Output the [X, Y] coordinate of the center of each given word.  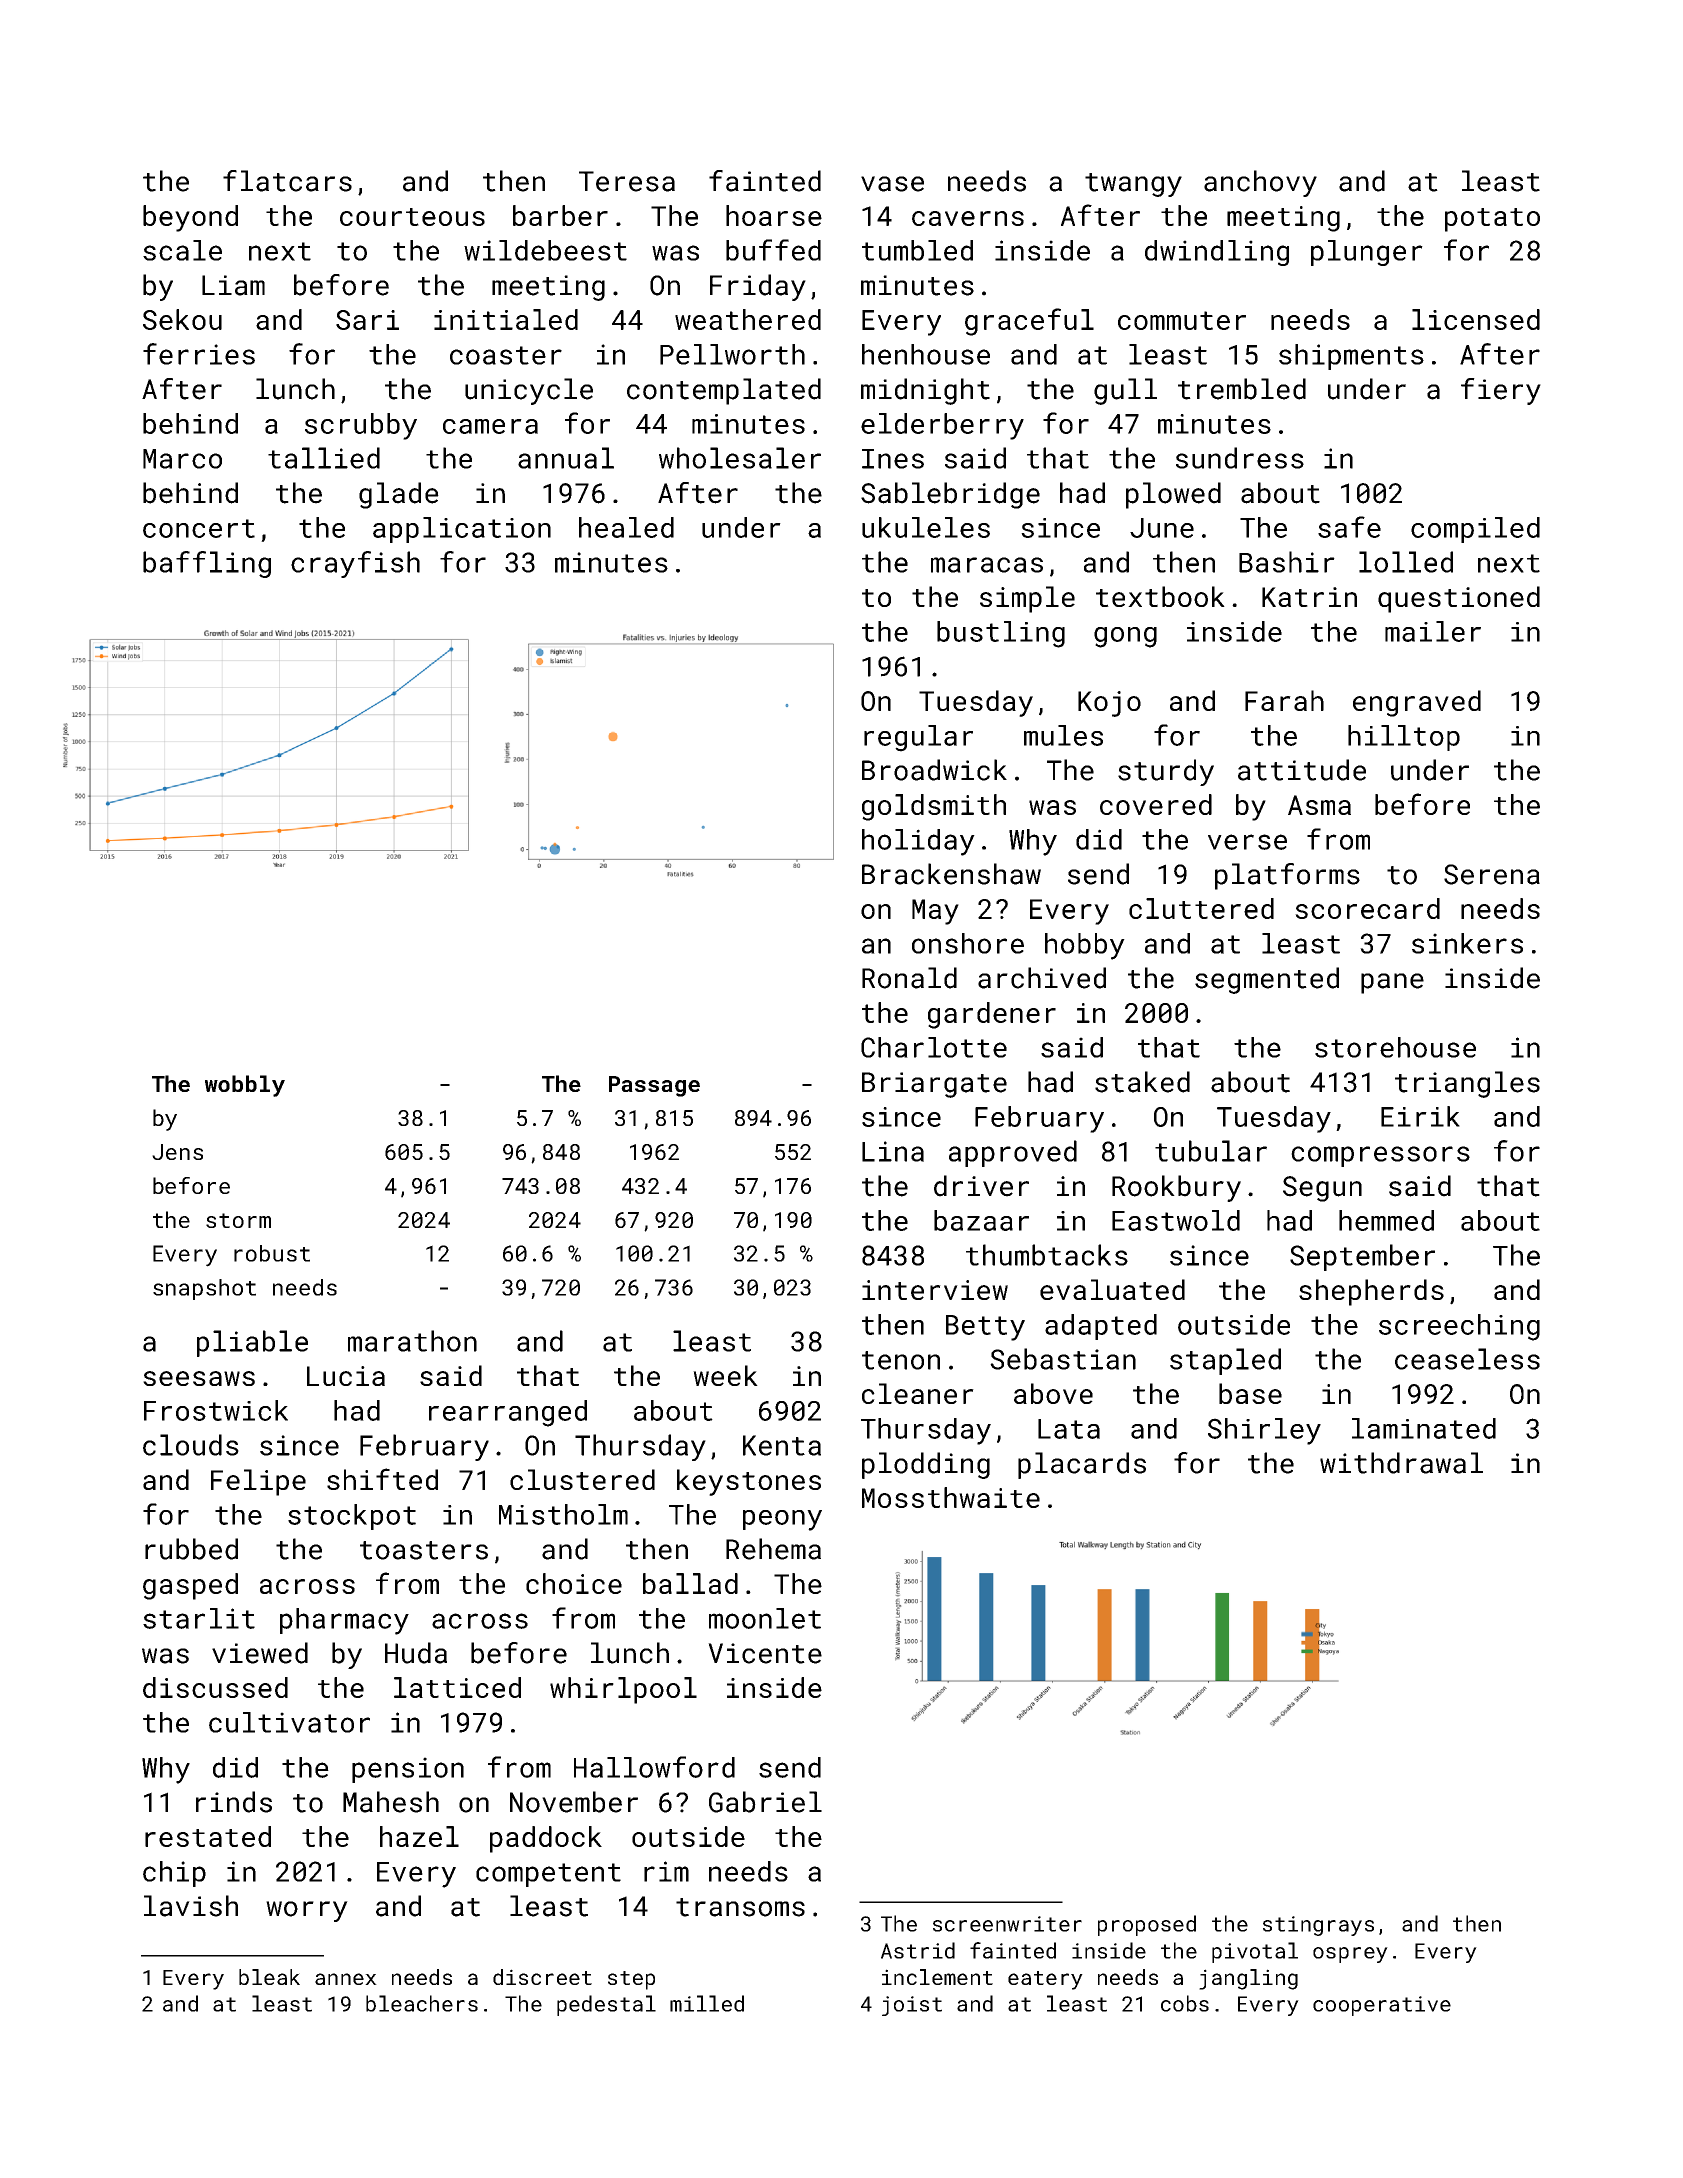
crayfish [355, 564]
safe [1349, 527]
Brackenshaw [951, 874]
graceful [1029, 322]
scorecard [1367, 908]
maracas [987, 565]
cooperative [1382, 2006]
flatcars [287, 181]
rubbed [191, 1549]
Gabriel [765, 1802]
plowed [1173, 495]
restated [208, 1836]
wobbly [245, 1086]
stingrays [1318, 1926]
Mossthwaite [951, 1497]
